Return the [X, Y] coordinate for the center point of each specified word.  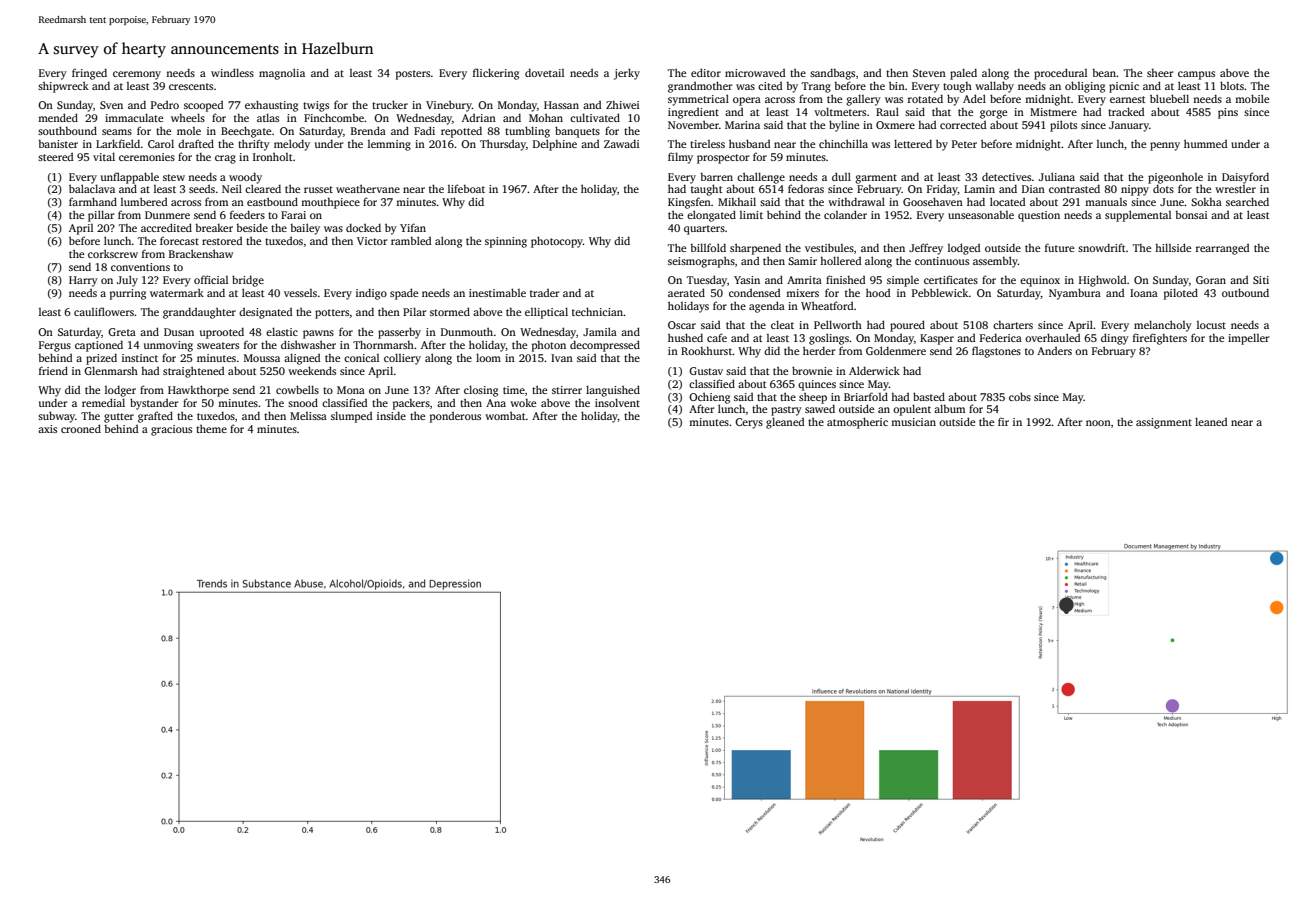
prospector [723, 159]
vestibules [829, 247]
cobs [1020, 396]
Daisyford [1245, 178]
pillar [101, 216]
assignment [1164, 423]
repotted [461, 132]
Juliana [1057, 176]
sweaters [218, 345]
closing [481, 391]
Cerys [749, 423]
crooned [81, 428]
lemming [389, 145]
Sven [111, 105]
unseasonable [981, 215]
